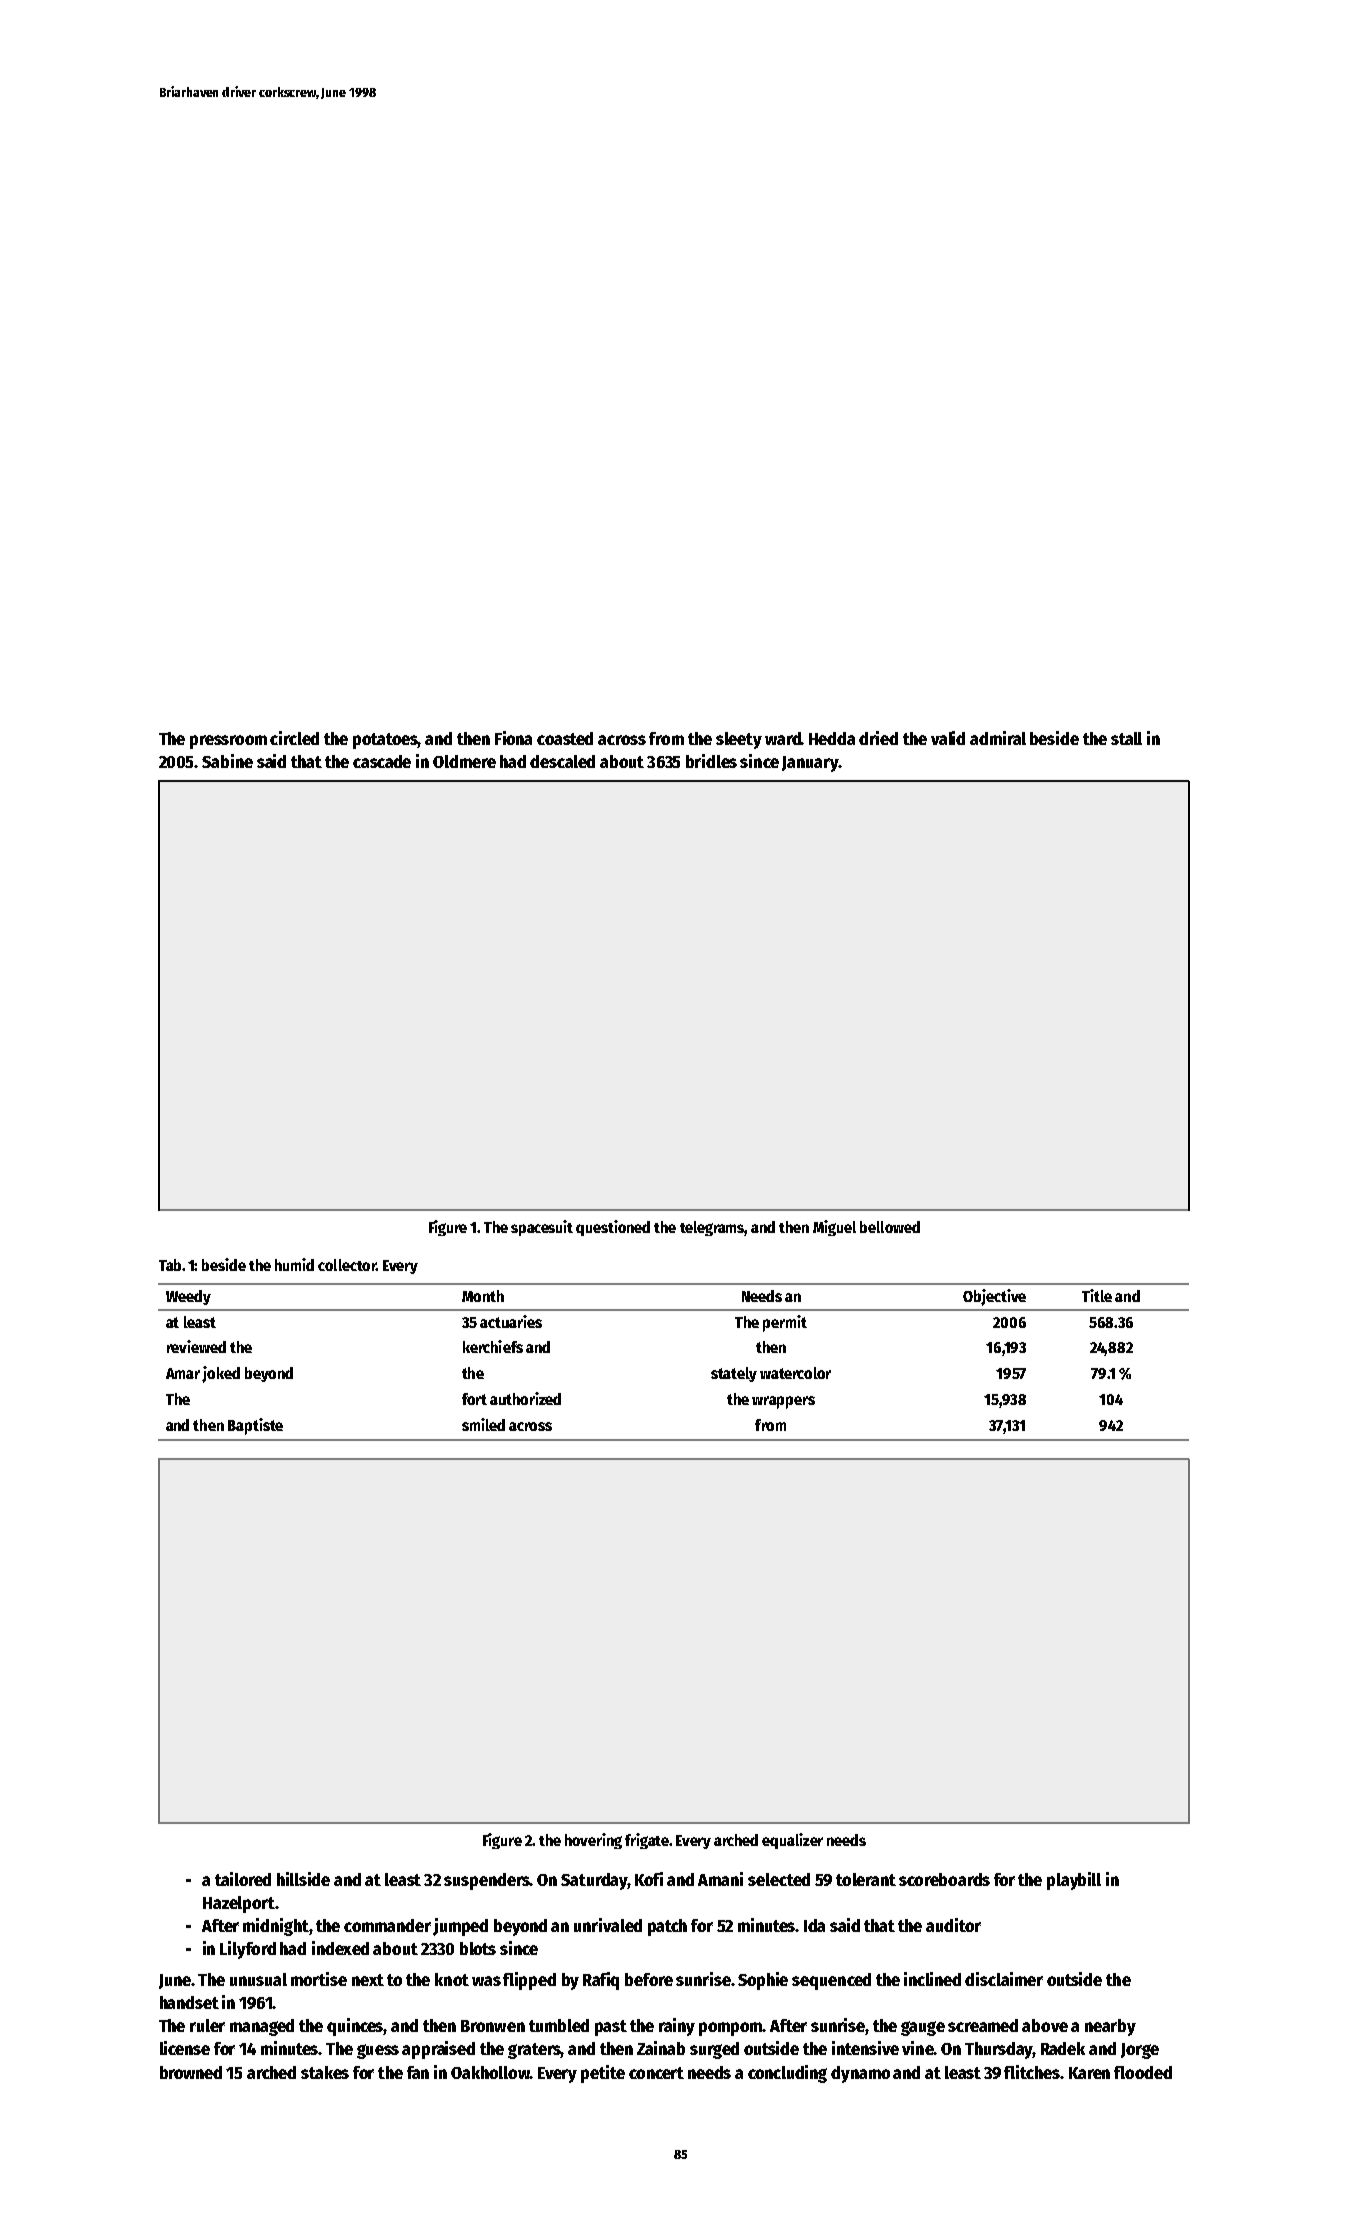  I want to click on admiral, so click(998, 738).
